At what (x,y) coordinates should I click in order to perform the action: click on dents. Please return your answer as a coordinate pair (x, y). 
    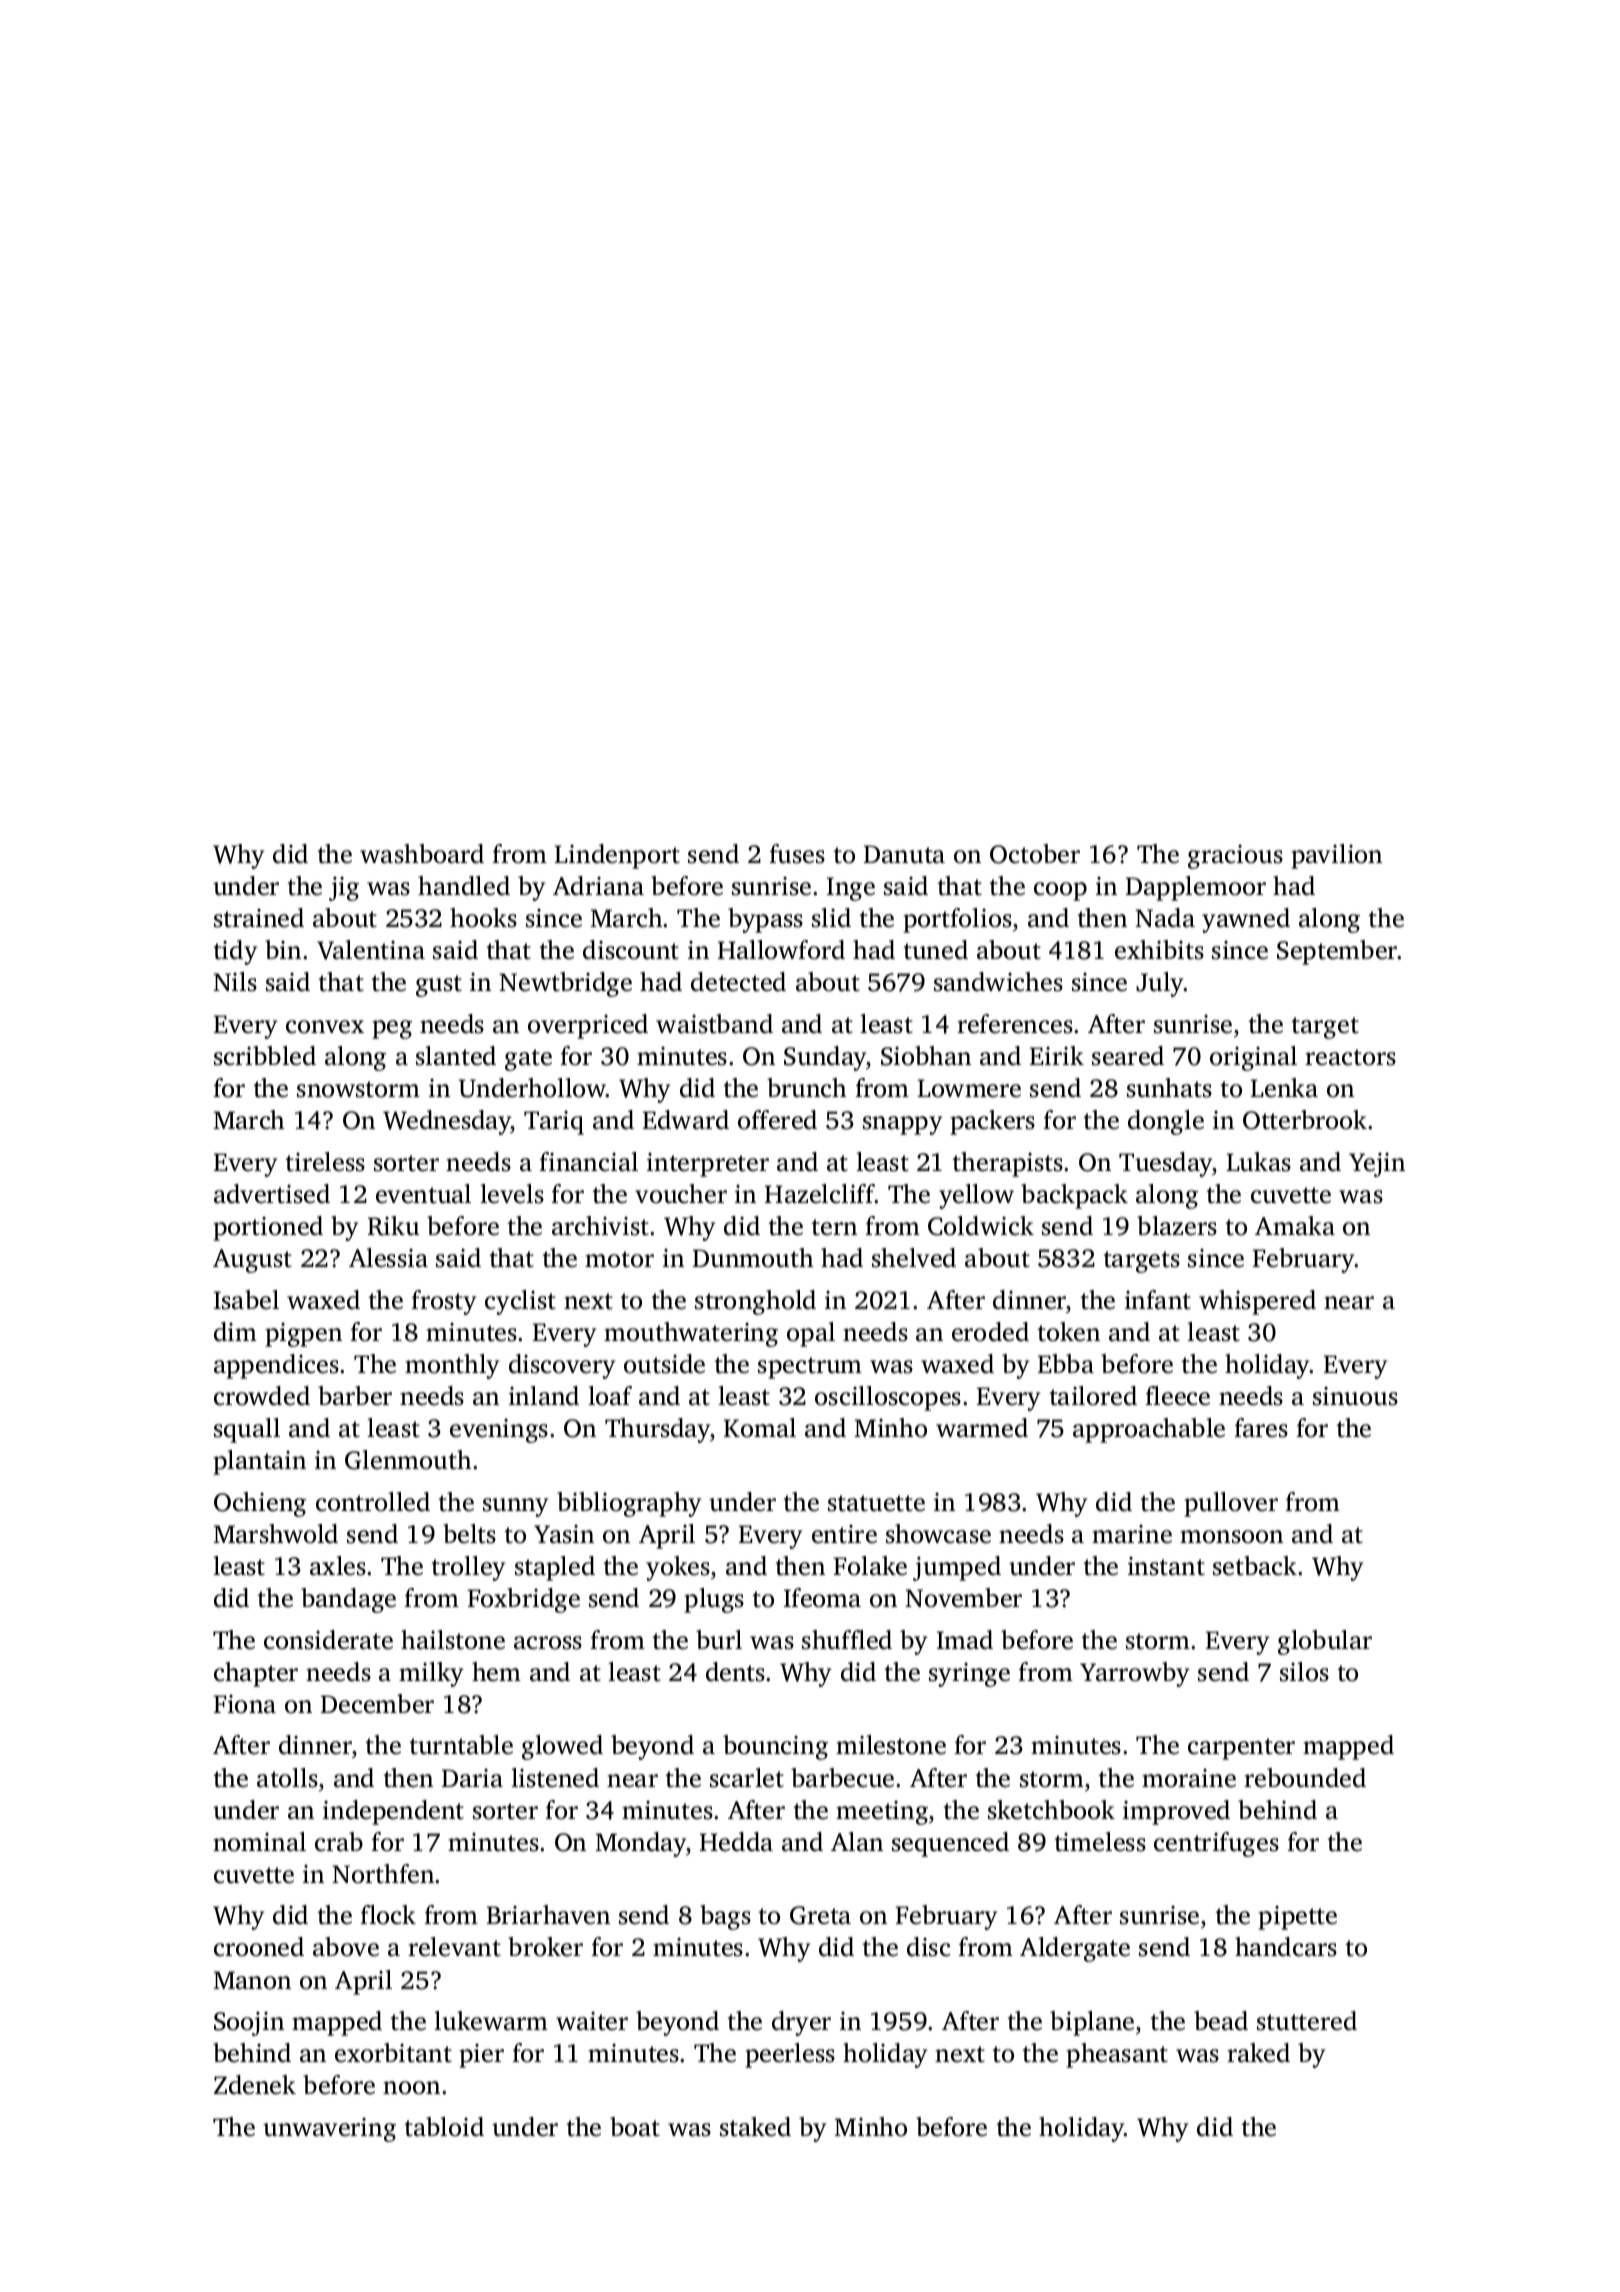
    Looking at the image, I should click on (735, 1672).
